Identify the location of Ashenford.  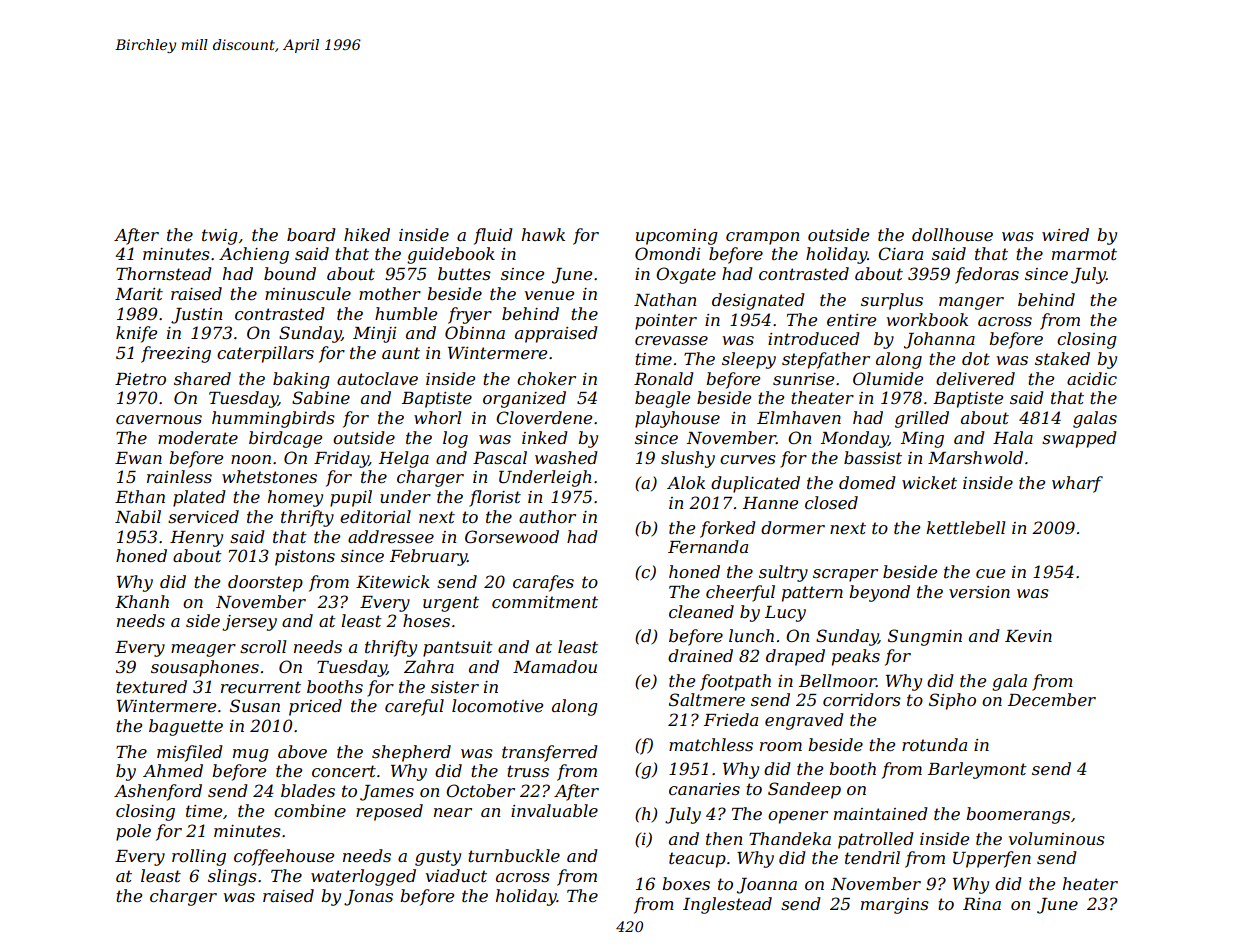
(158, 792).
